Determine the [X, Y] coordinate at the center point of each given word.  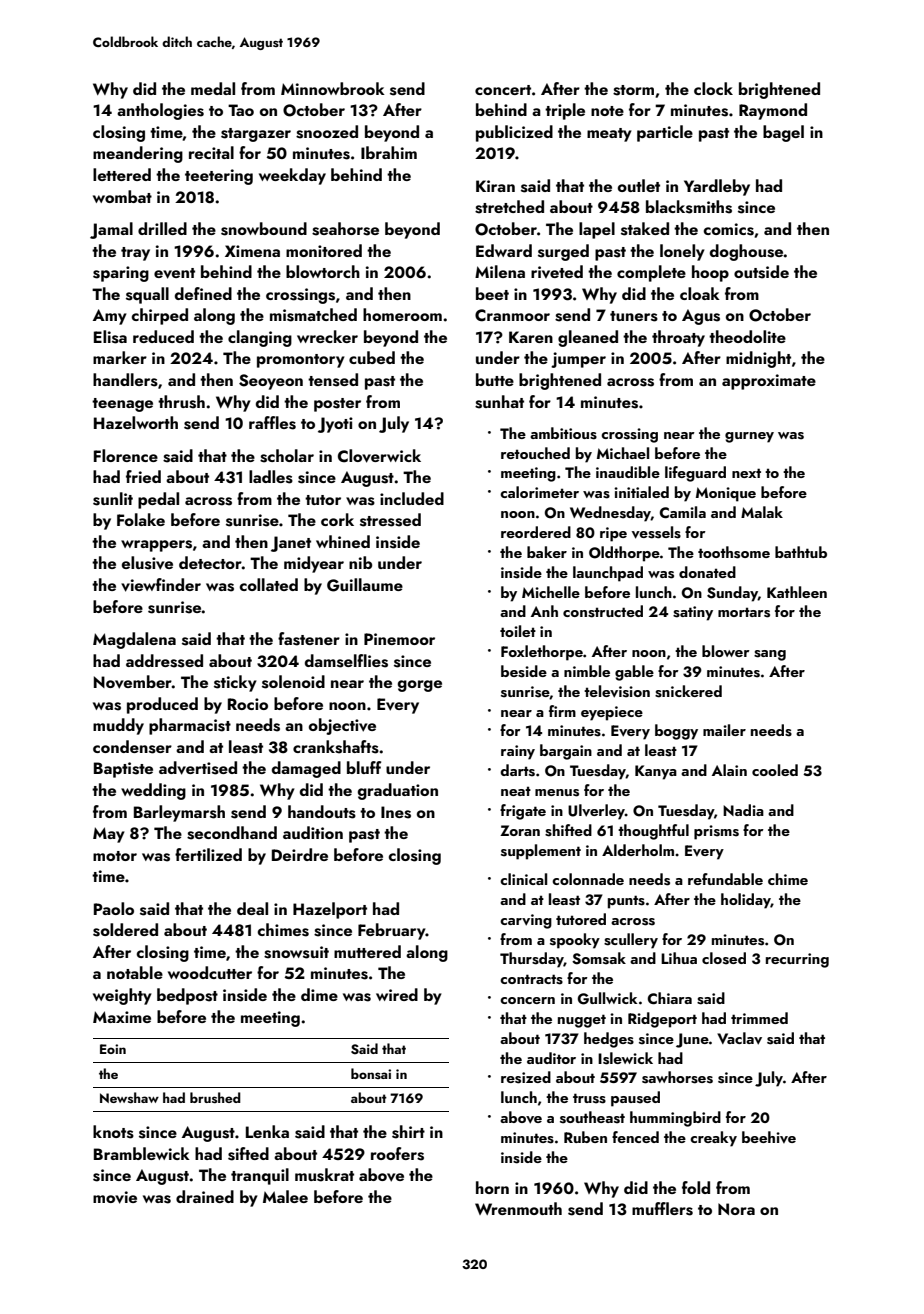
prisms [716, 832]
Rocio [248, 704]
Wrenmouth [518, 1208]
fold [696, 1187]
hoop [710, 273]
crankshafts [336, 747]
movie [115, 1197]
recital [211, 152]
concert [503, 90]
